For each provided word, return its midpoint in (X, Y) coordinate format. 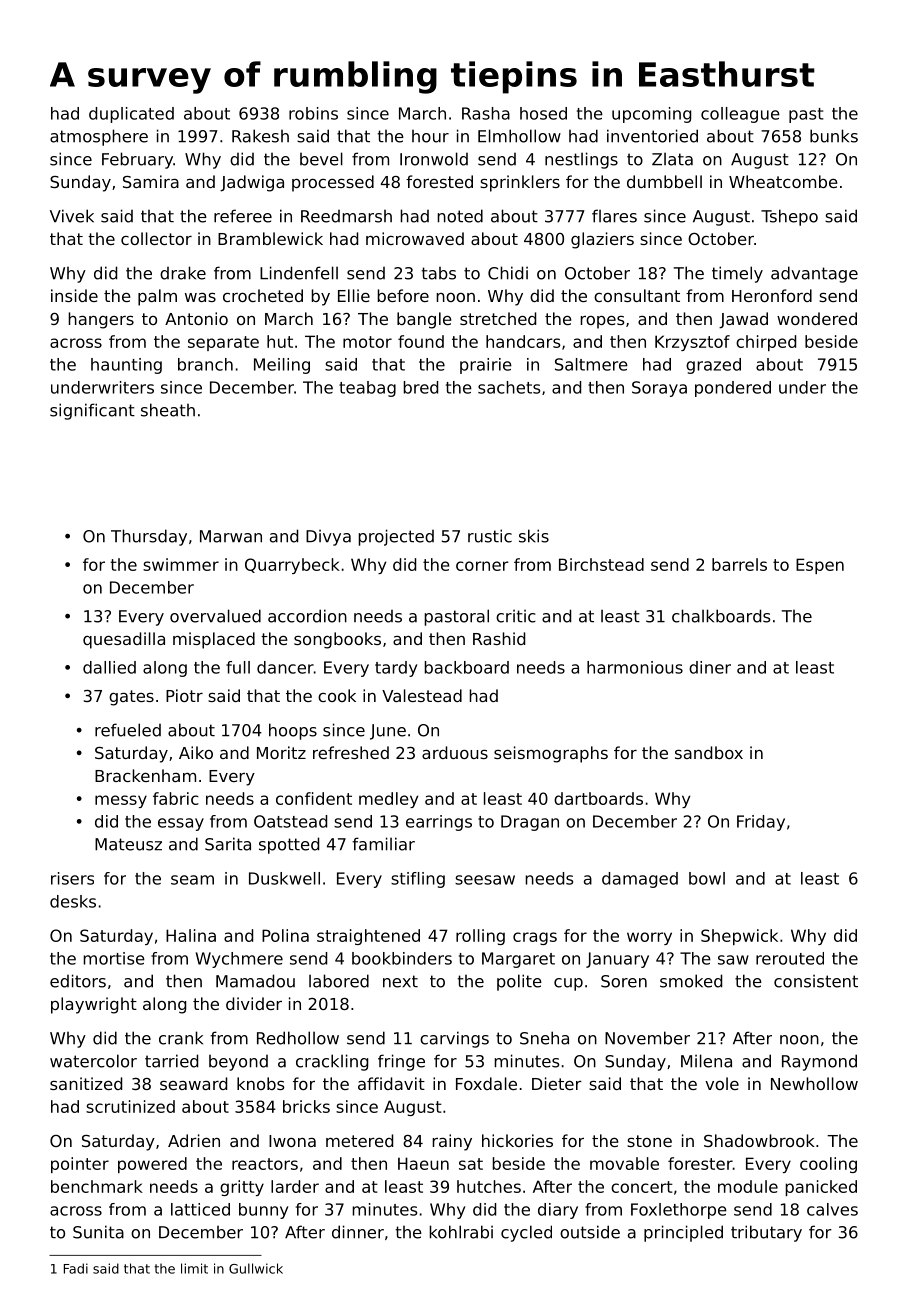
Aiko (196, 752)
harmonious (635, 667)
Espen (820, 566)
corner (482, 566)
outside (590, 1232)
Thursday (149, 537)
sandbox (709, 752)
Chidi (508, 273)
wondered (817, 318)
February (137, 160)
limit (194, 1268)
